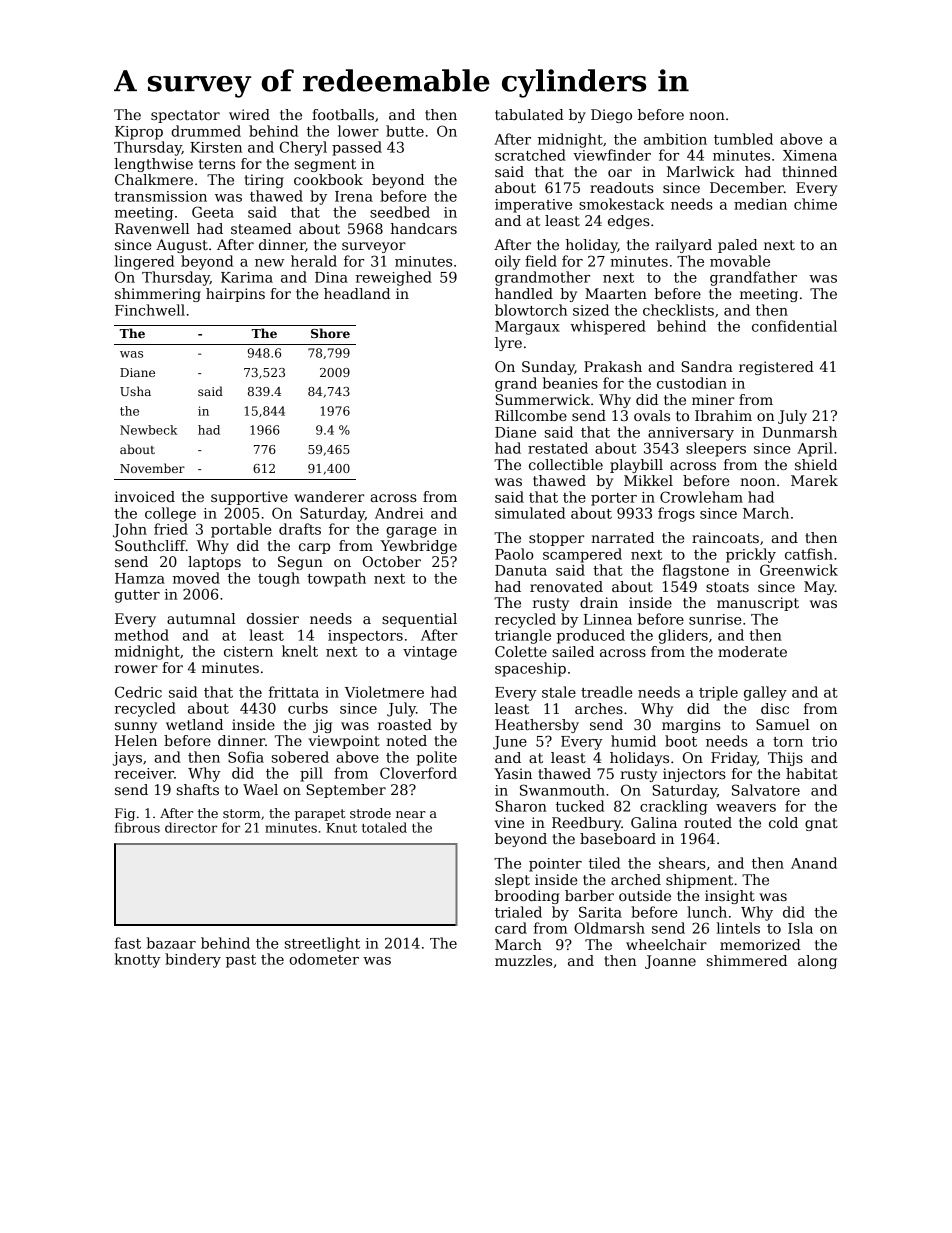 The width and height of the screenshot is (952, 1233). Describe the element at coordinates (752, 651) in the screenshot. I see `moderate` at that location.
